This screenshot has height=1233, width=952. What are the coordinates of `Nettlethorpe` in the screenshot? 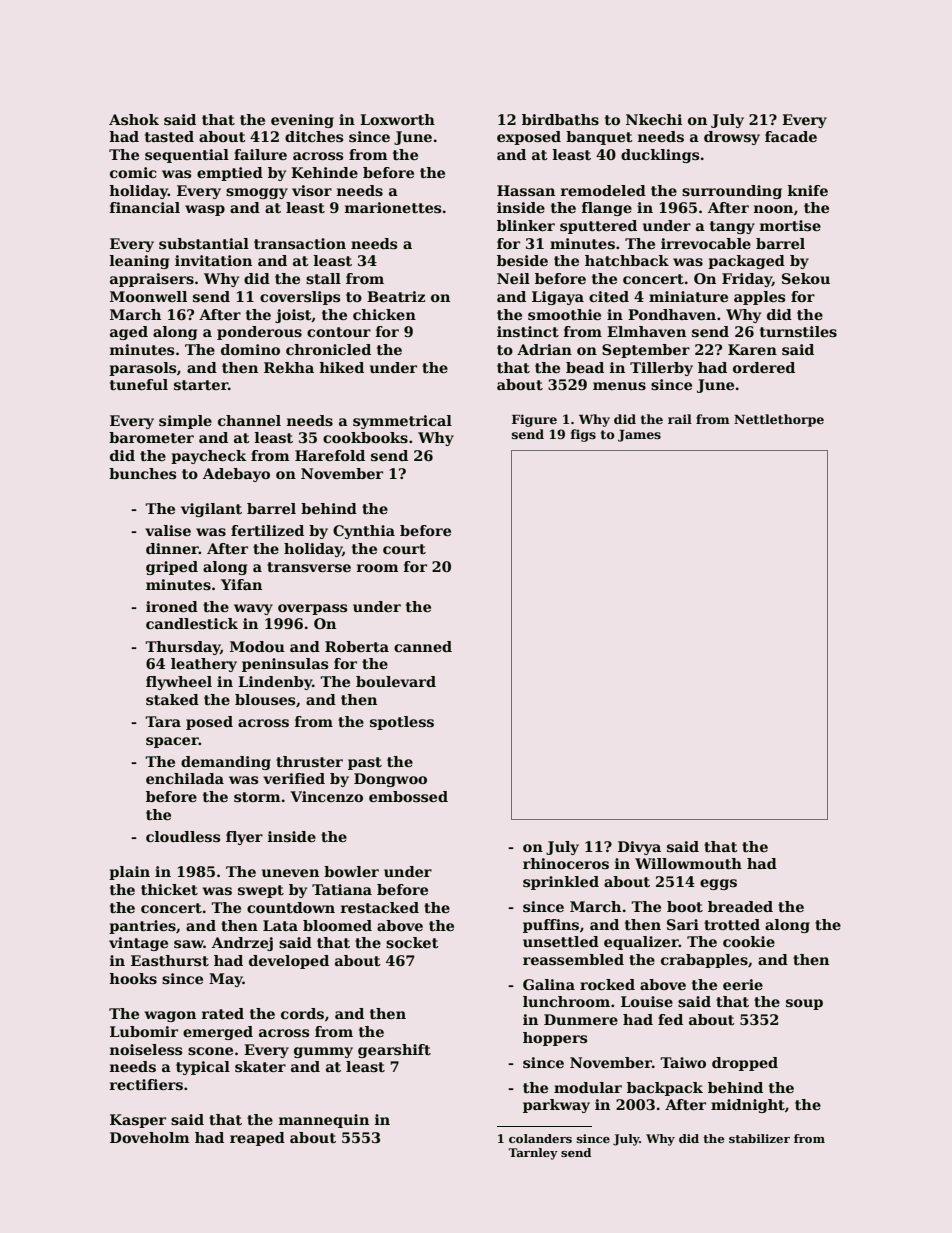 It's located at (779, 420).
